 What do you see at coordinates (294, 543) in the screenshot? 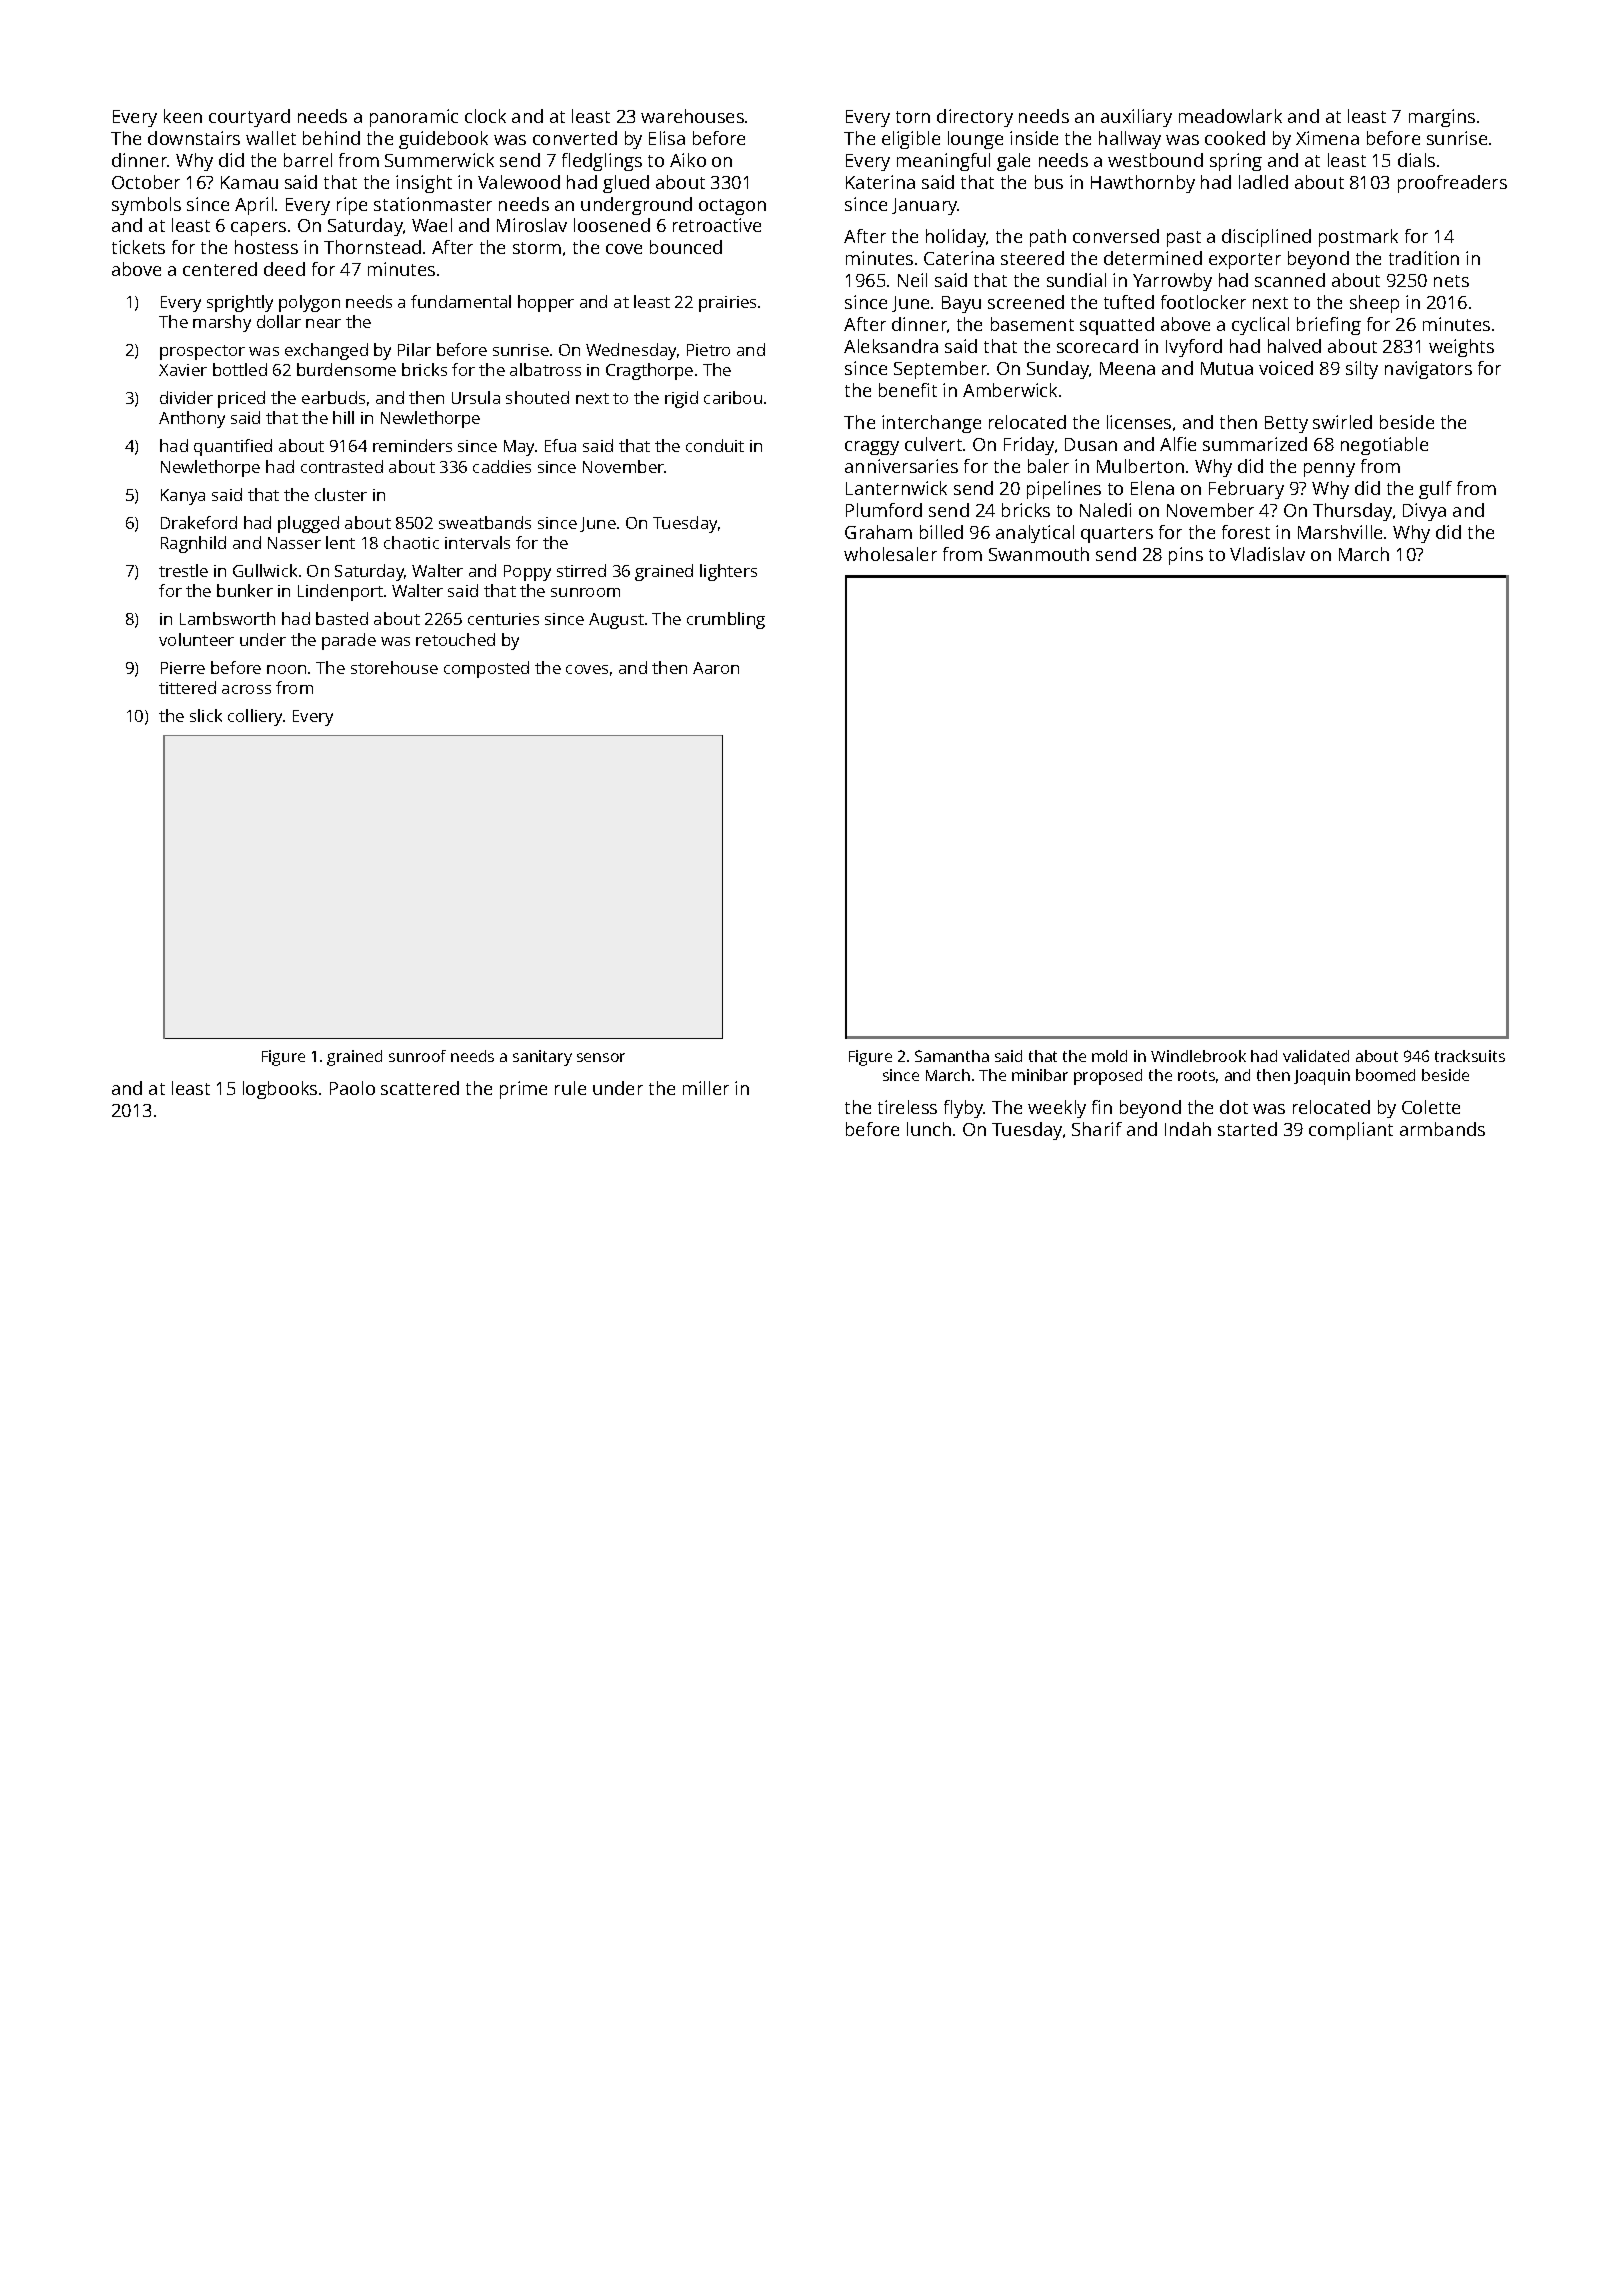
I see `Nasser` at bounding box center [294, 543].
